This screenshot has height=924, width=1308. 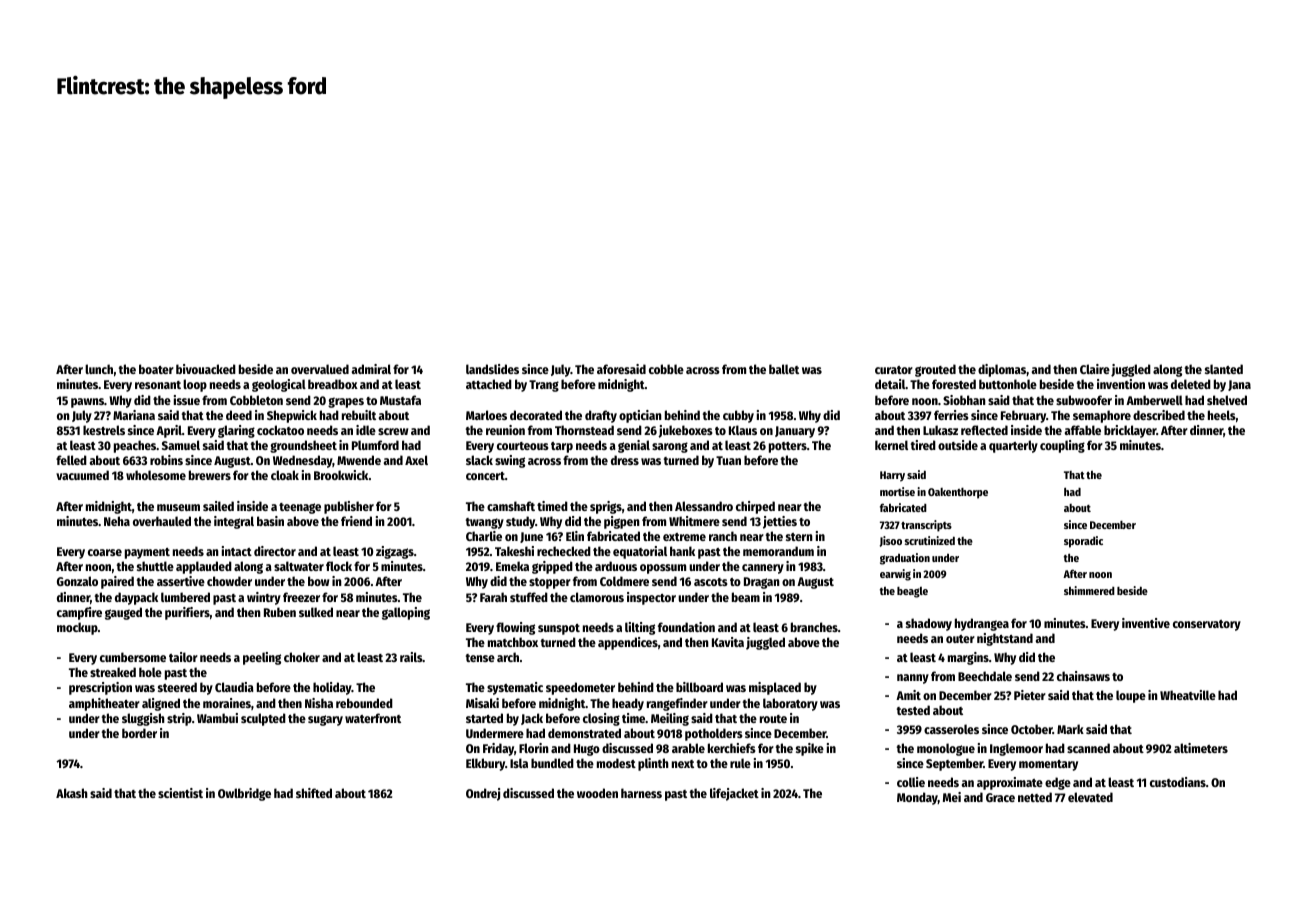 What do you see at coordinates (411, 657) in the screenshot?
I see `rails` at bounding box center [411, 657].
